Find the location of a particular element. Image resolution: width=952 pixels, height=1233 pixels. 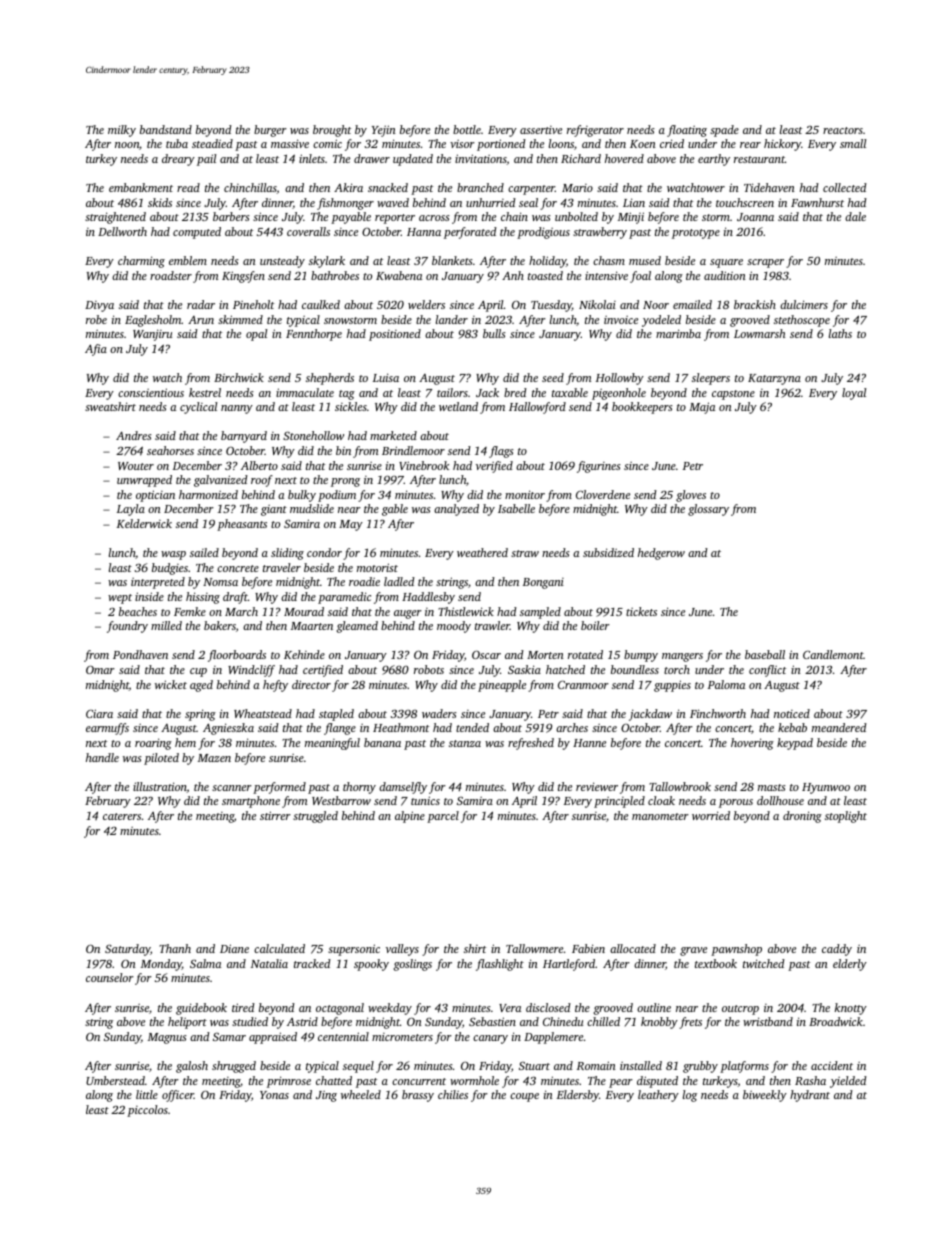

Vinebrook is located at coordinates (424, 465).
